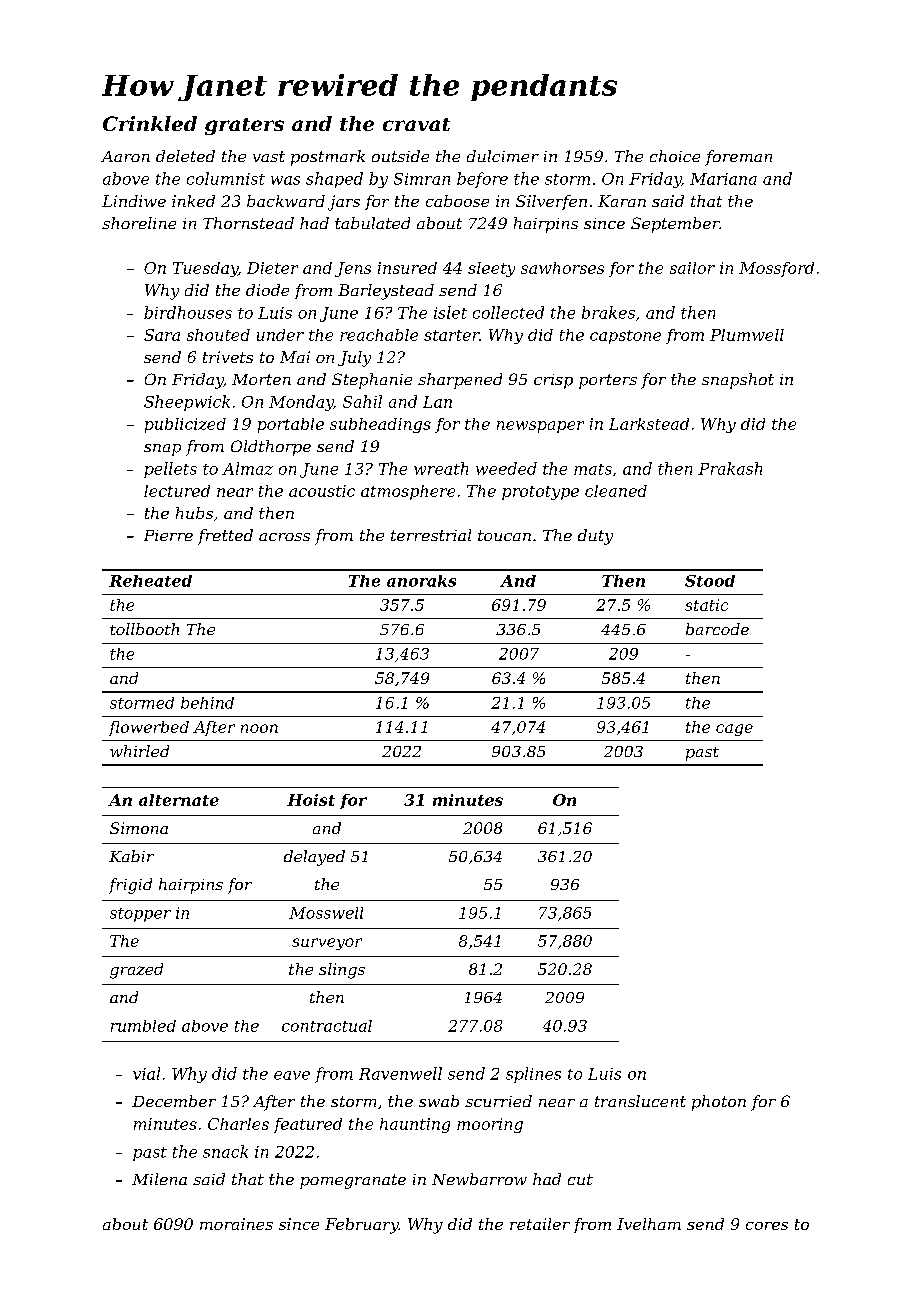  Describe the element at coordinates (625, 337) in the screenshot. I see `capstone` at that location.
